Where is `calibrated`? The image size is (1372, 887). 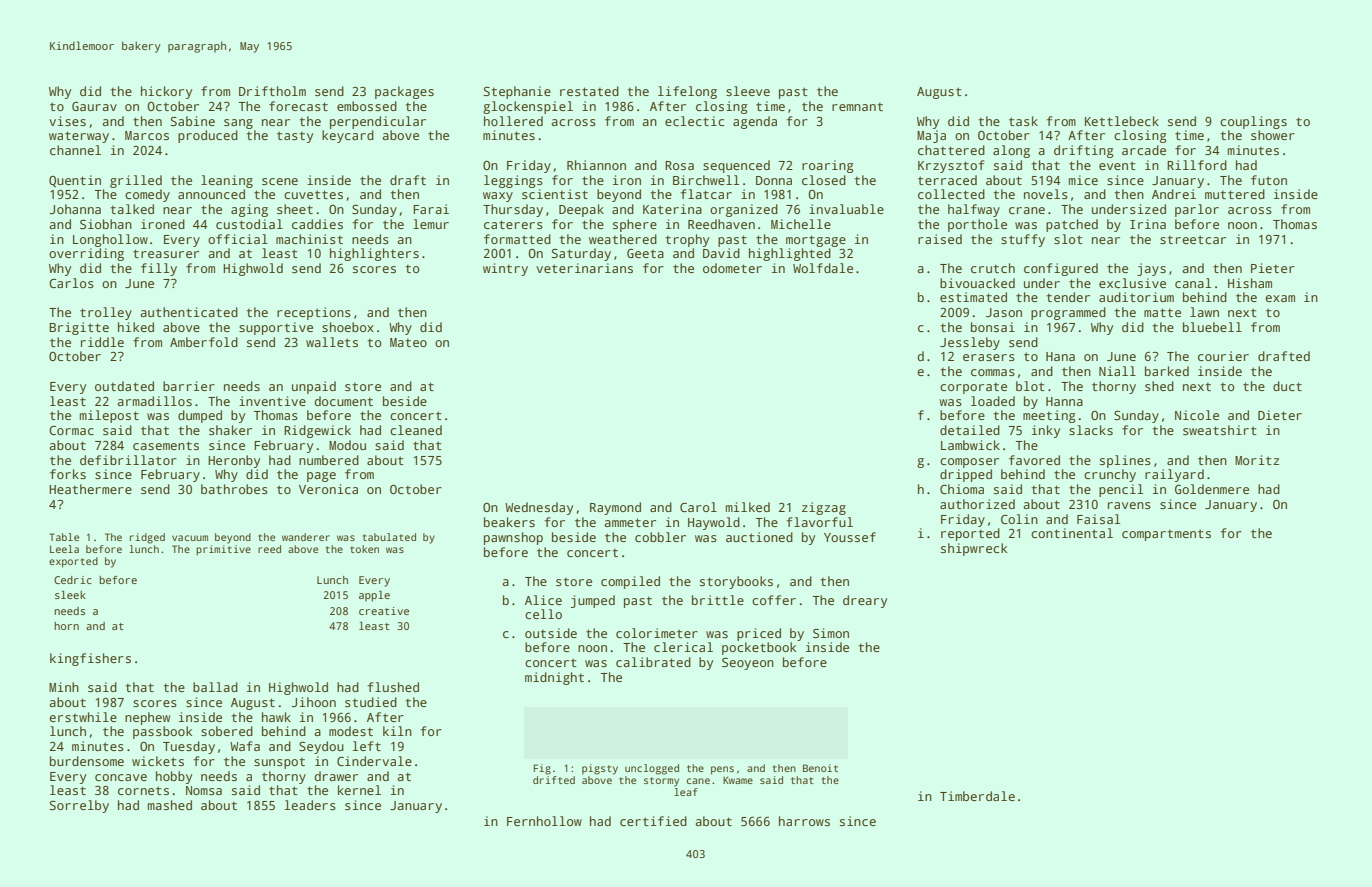 calibrated is located at coordinates (653, 662).
